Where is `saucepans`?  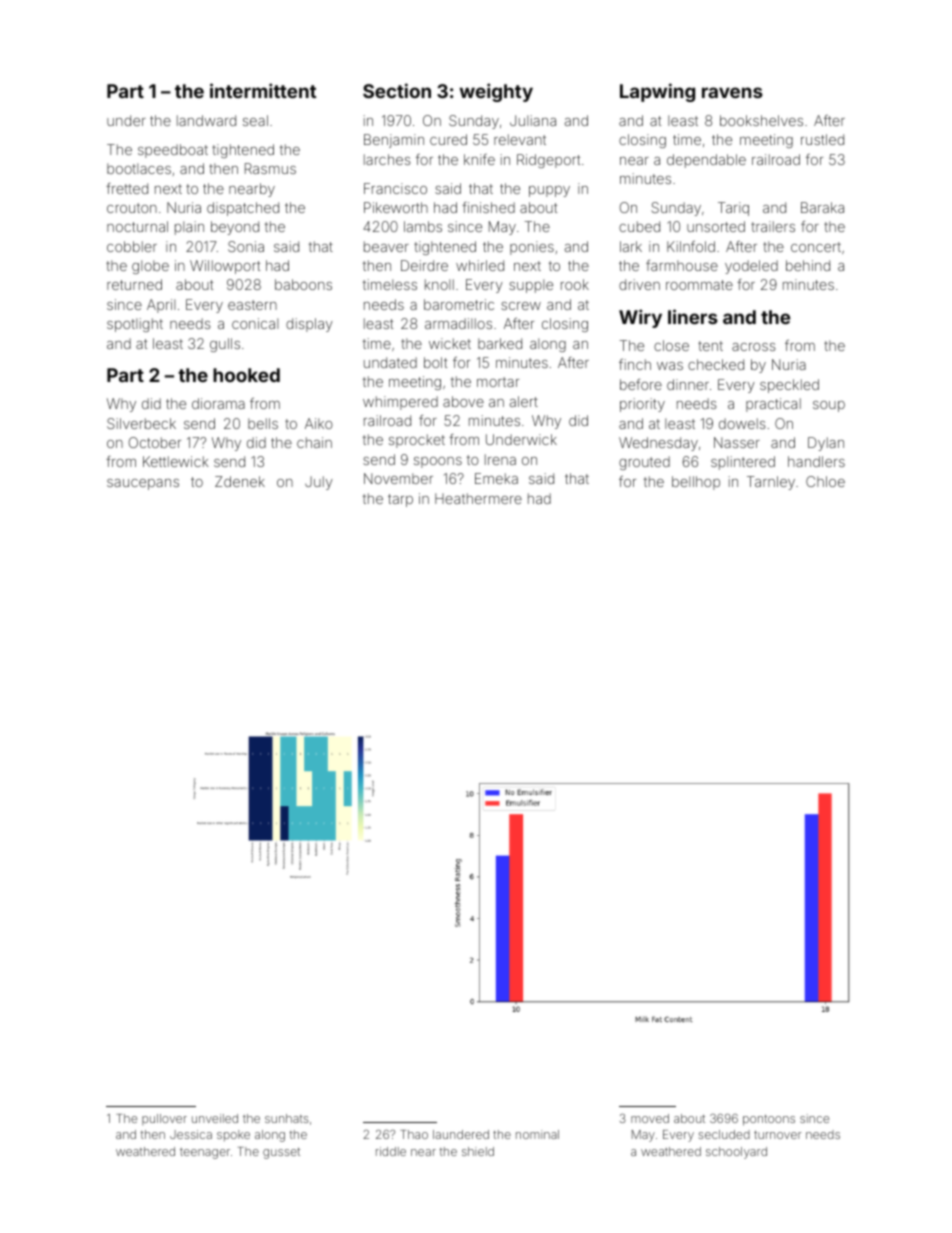
saucepans is located at coordinates (143, 484).
